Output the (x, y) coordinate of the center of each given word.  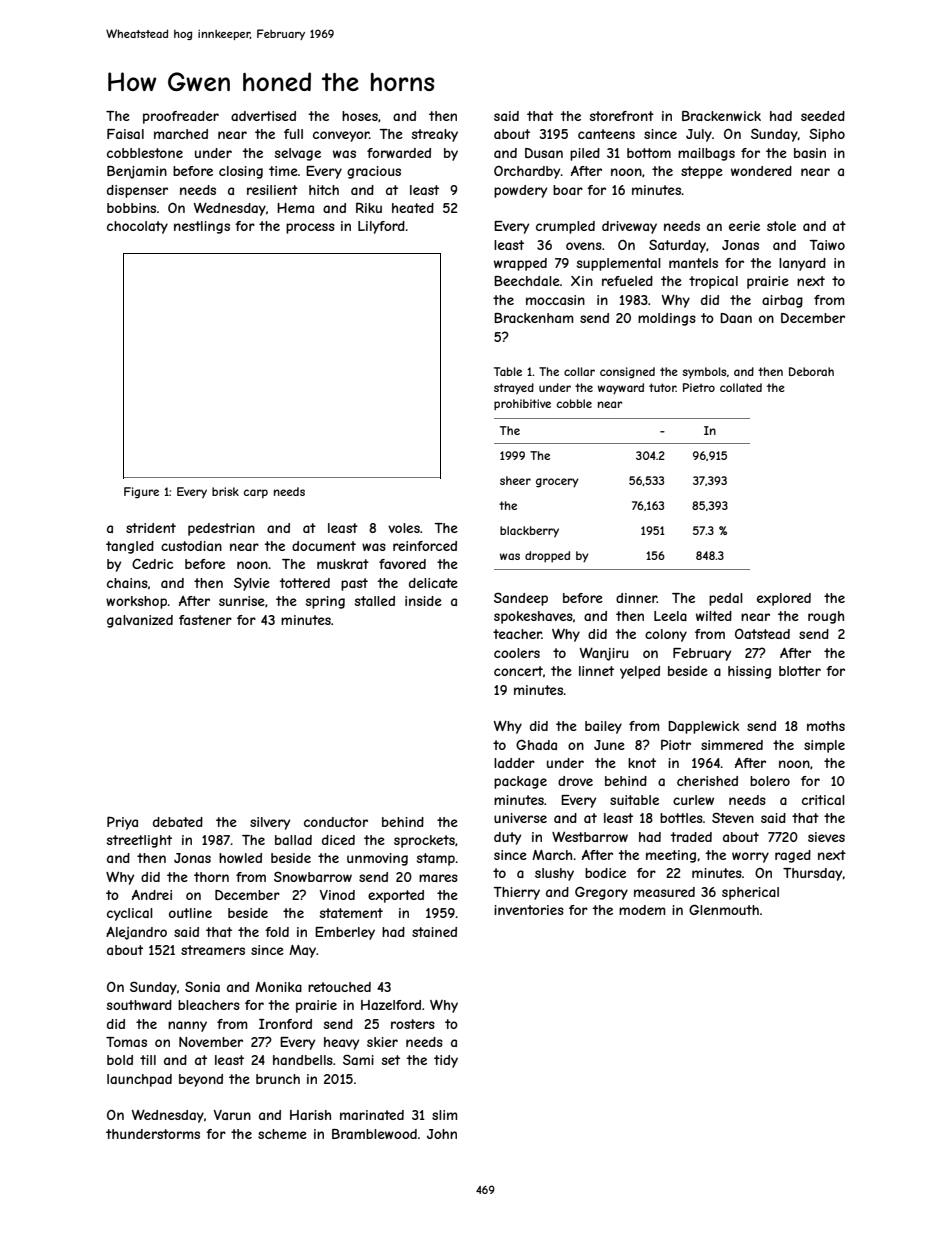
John (442, 1134)
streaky (435, 135)
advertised (263, 116)
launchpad (139, 1080)
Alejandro (136, 933)
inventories (529, 910)
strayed (514, 388)
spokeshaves (533, 617)
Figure (141, 492)
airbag (782, 301)
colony (666, 635)
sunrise (242, 601)
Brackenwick (721, 116)
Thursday (813, 874)
